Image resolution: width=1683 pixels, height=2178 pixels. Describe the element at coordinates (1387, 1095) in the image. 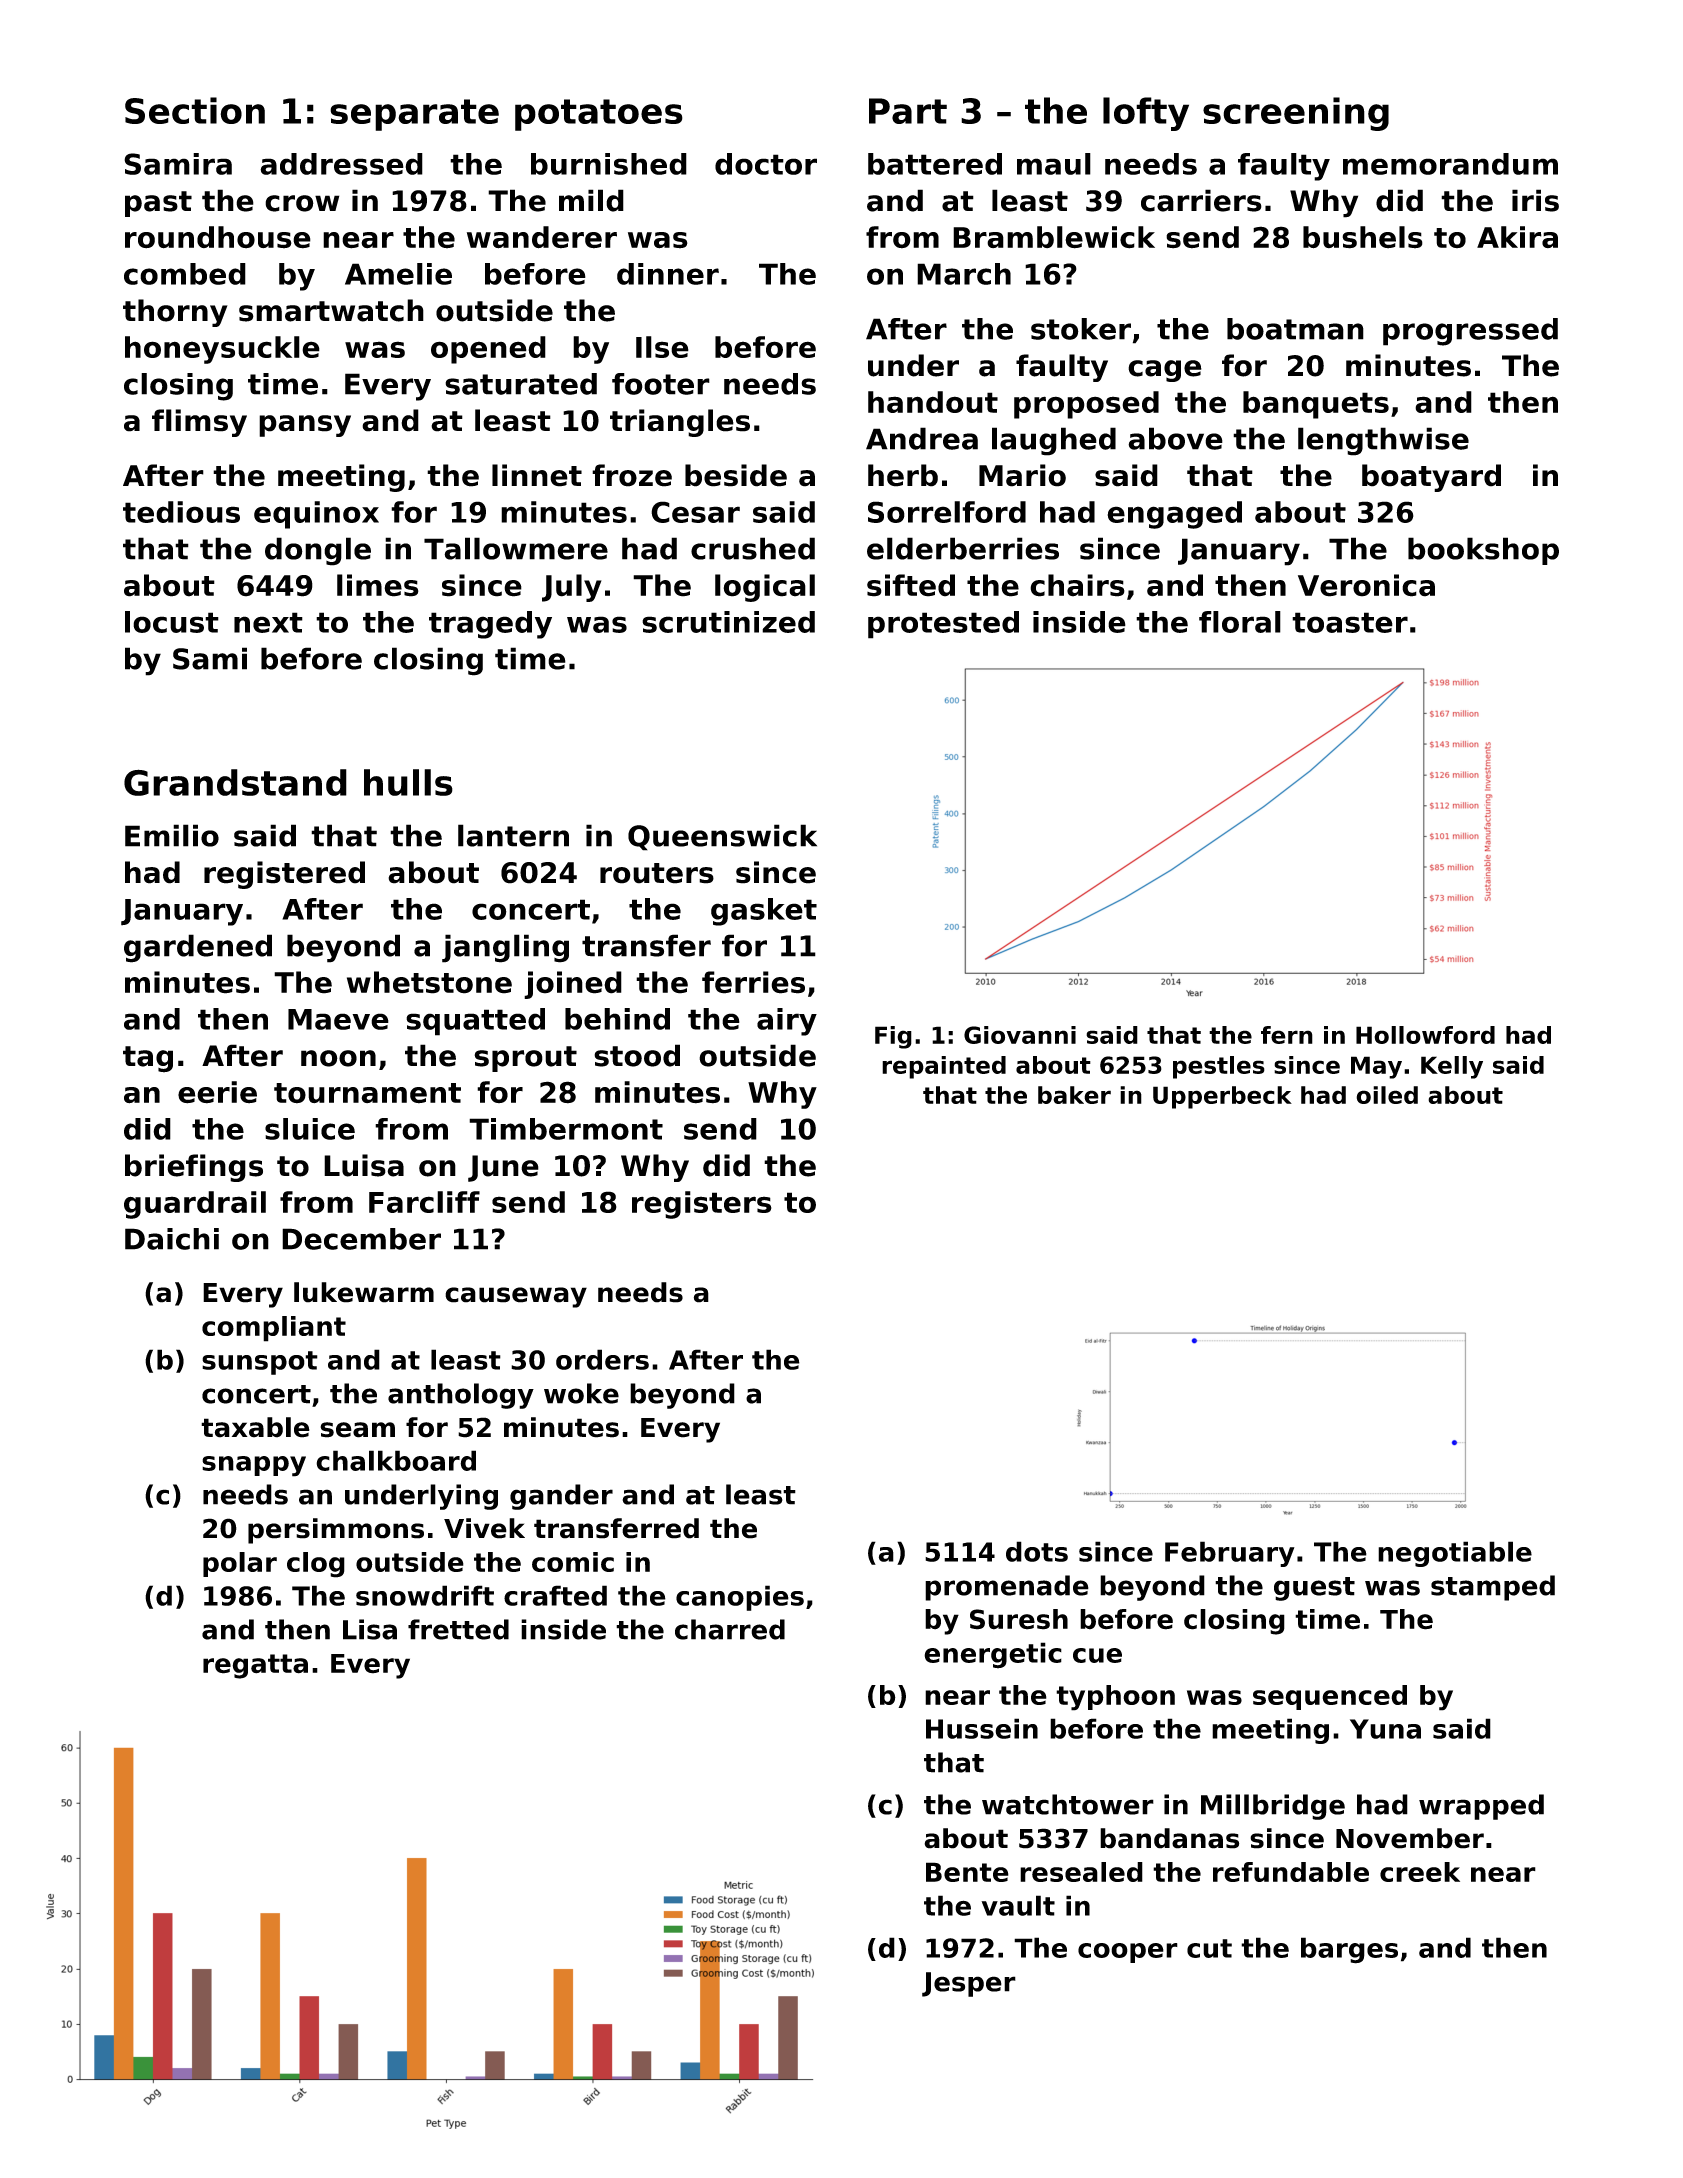

I see `oiled` at that location.
